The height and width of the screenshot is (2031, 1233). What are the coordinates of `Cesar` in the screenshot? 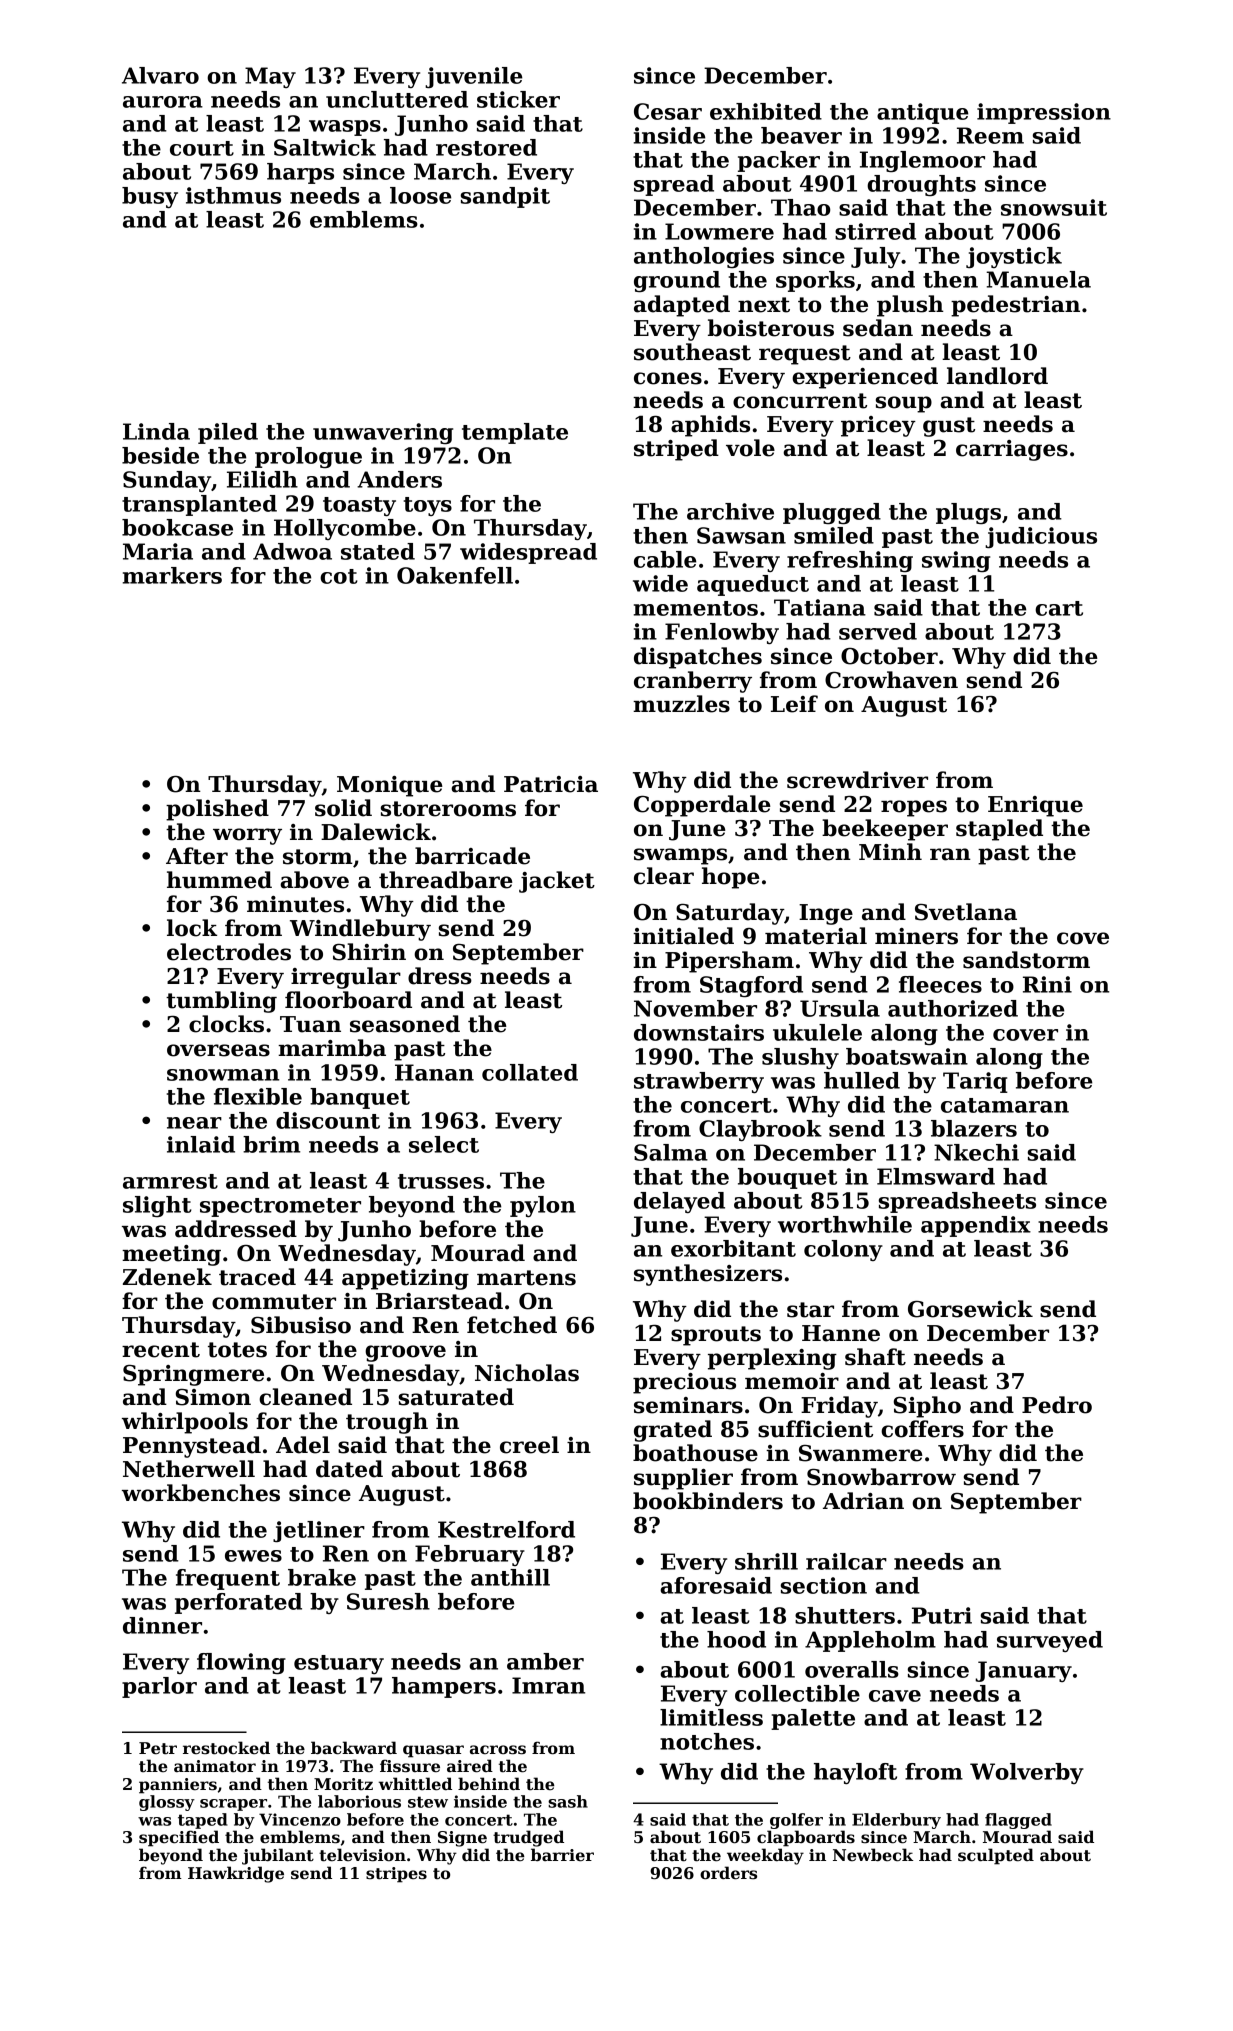 It's located at (668, 111).
